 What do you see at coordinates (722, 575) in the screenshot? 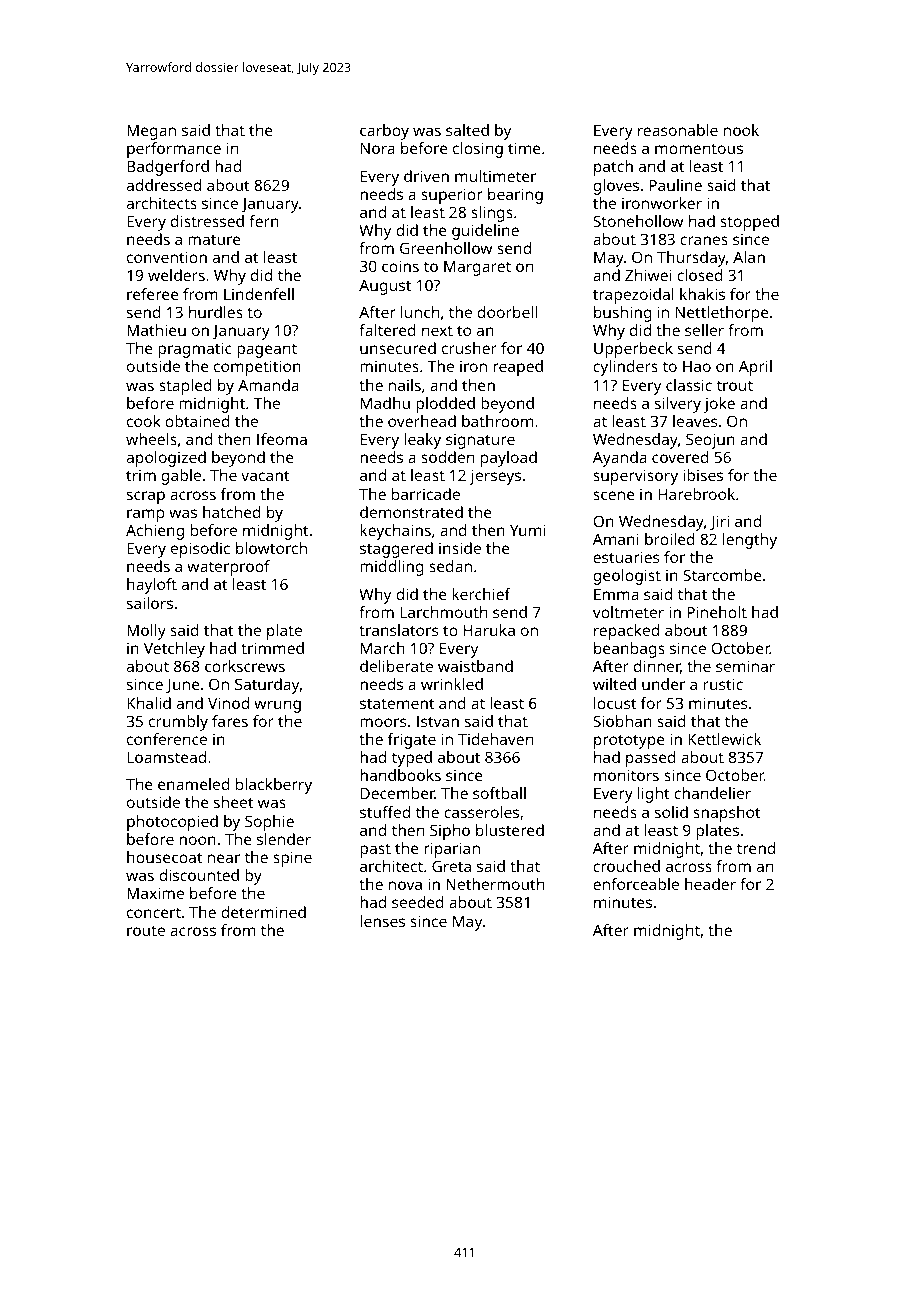
I see `Starcombe` at bounding box center [722, 575].
